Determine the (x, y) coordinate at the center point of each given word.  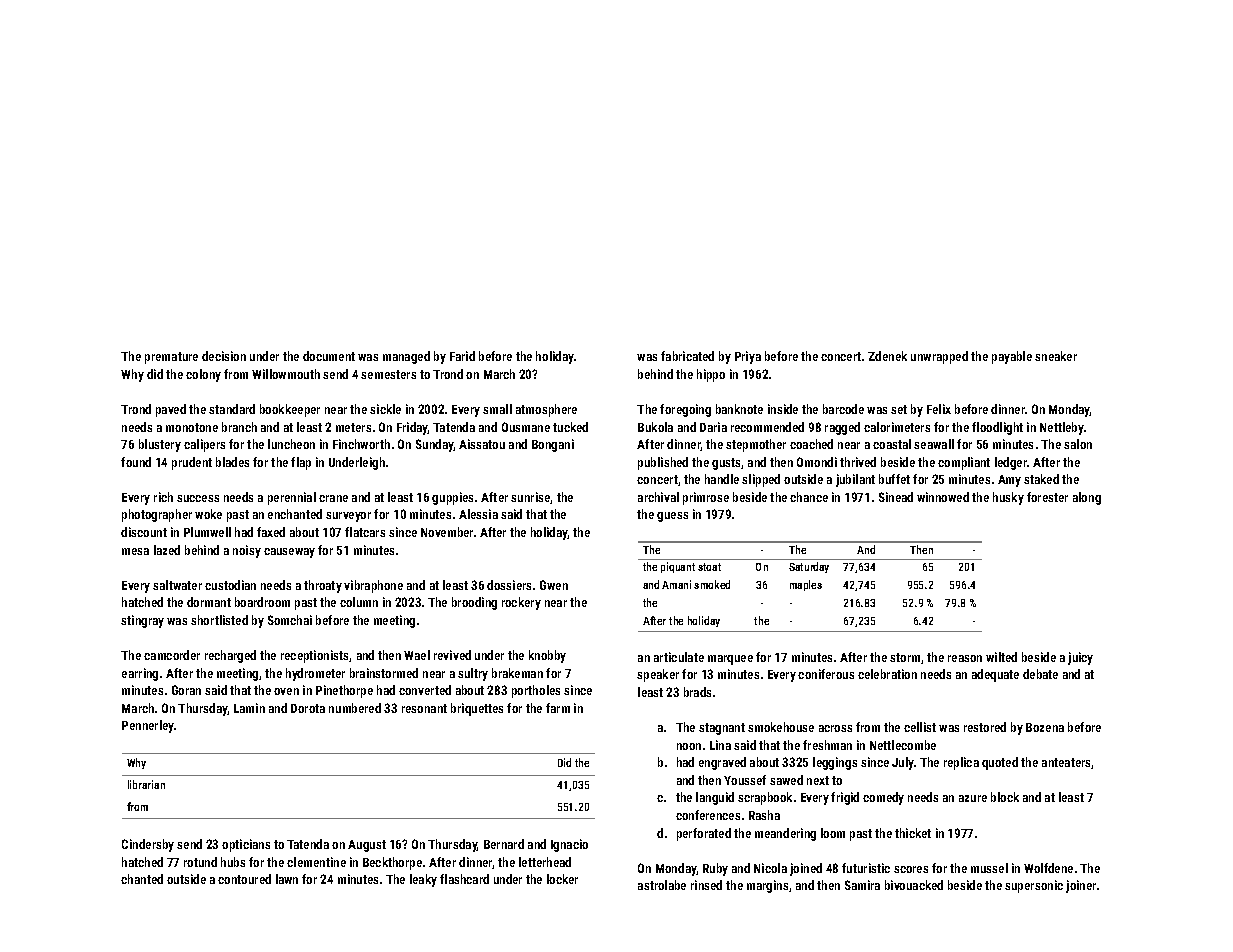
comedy (883, 798)
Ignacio (569, 845)
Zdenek (887, 356)
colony (203, 375)
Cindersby (148, 845)
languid (715, 798)
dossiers (509, 585)
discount (144, 532)
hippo (711, 375)
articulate (679, 657)
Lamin (249, 708)
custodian (230, 585)
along (1087, 498)
